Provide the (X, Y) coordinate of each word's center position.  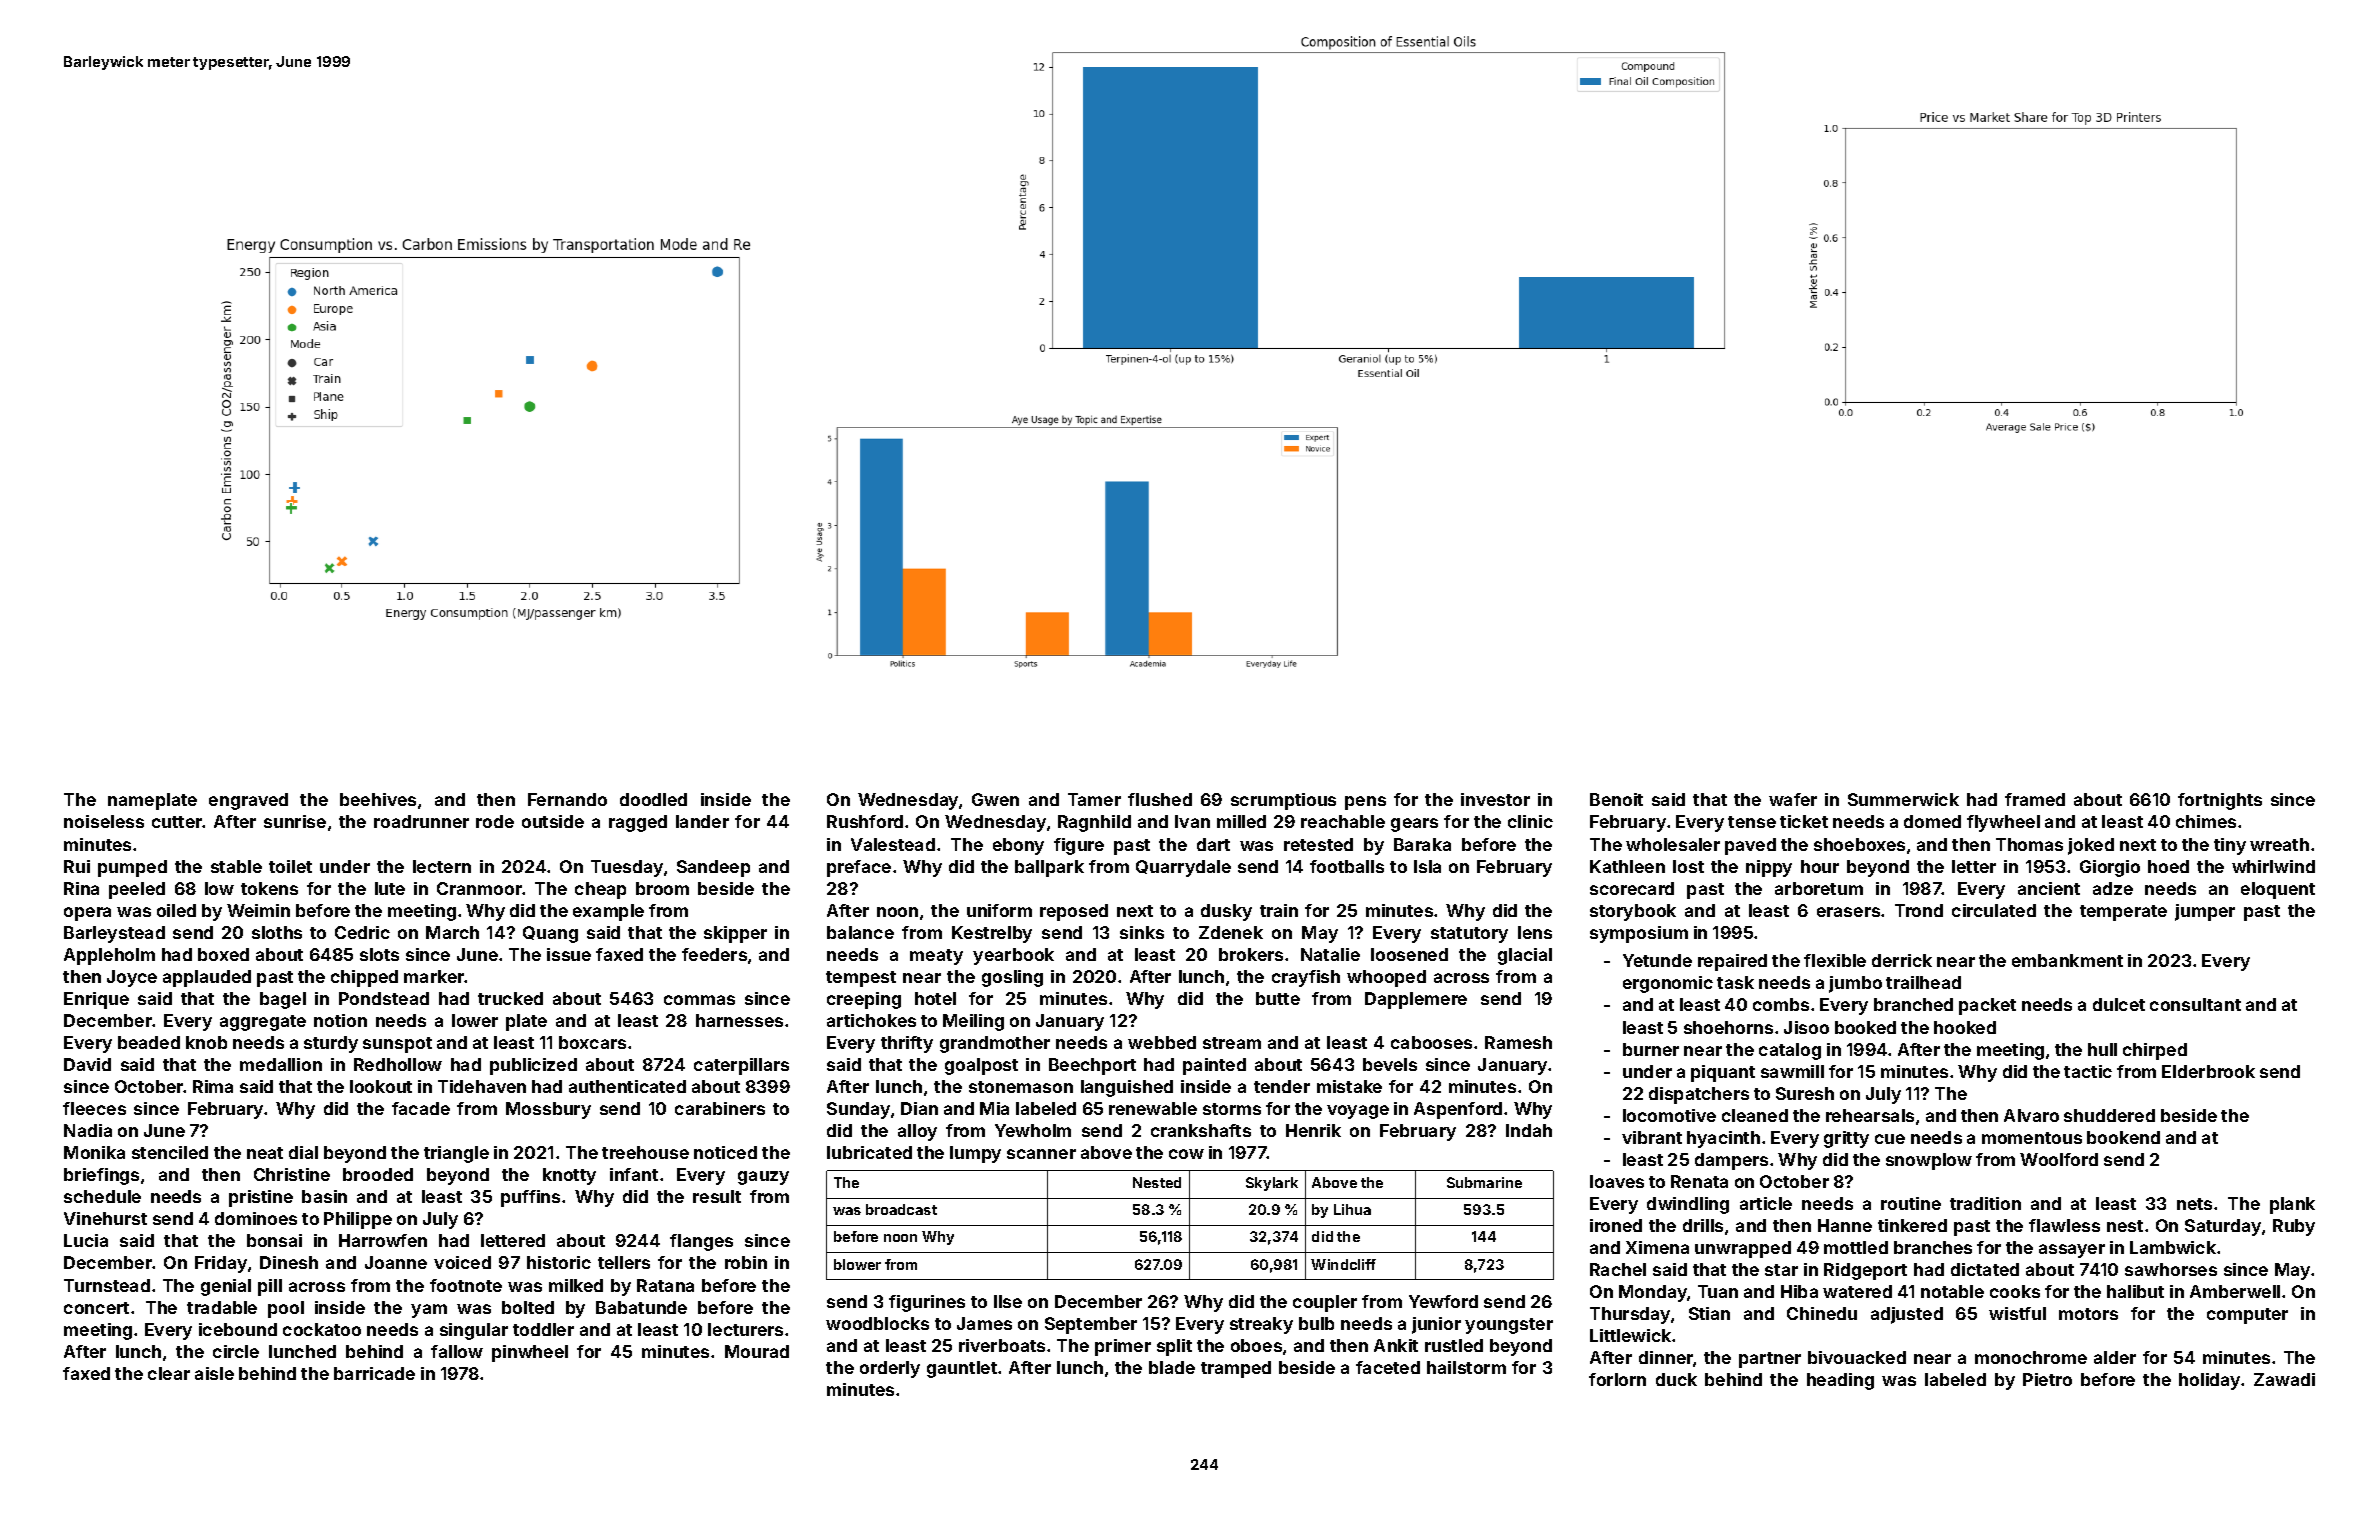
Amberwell (2235, 1291)
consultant (2195, 1004)
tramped (1236, 1369)
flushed (1160, 799)
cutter (177, 822)
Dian (919, 1108)
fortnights (2220, 801)
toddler (543, 1329)
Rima (213, 1086)
